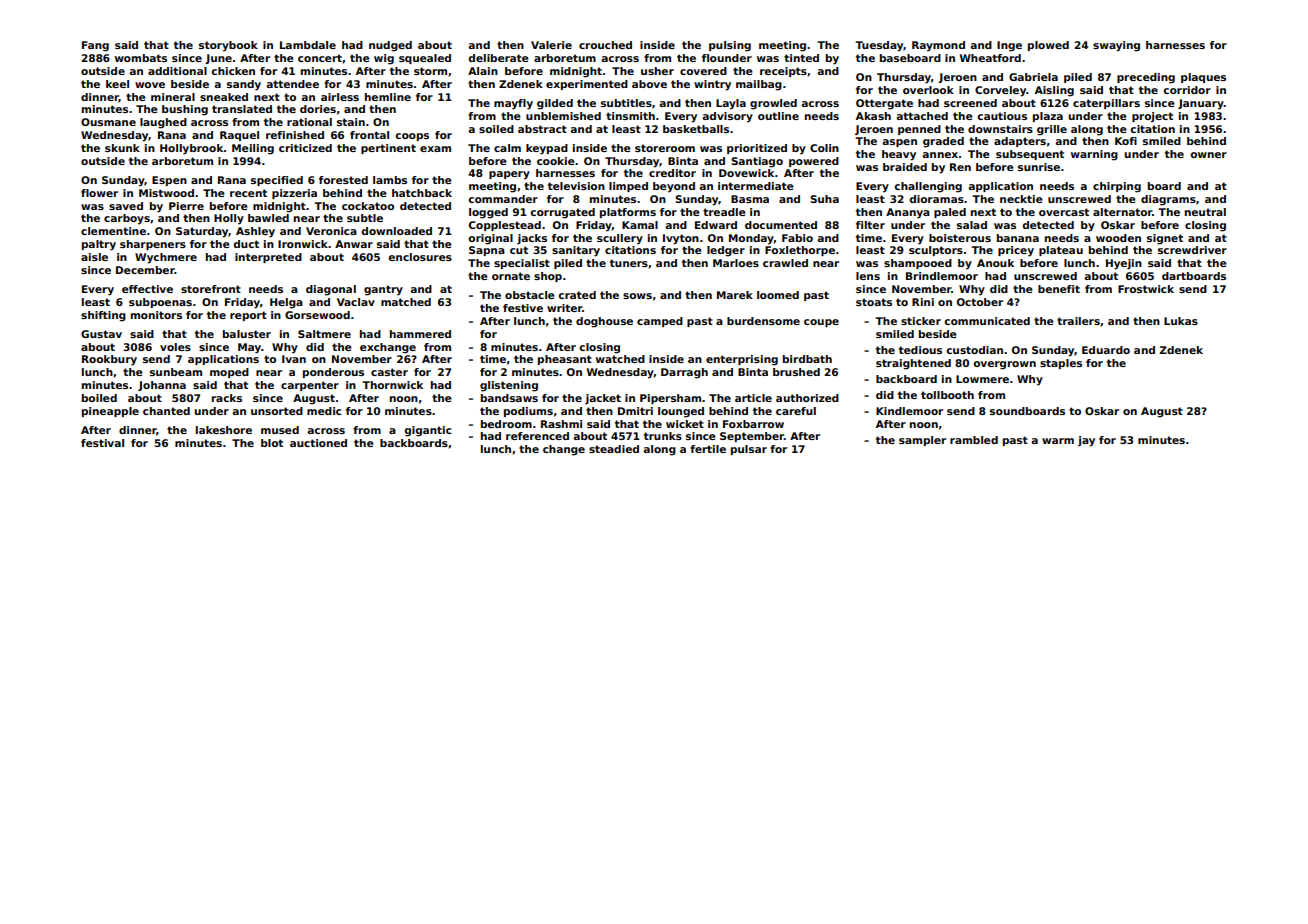 This screenshot has height=924, width=1308. I want to click on hammered, so click(420, 334).
